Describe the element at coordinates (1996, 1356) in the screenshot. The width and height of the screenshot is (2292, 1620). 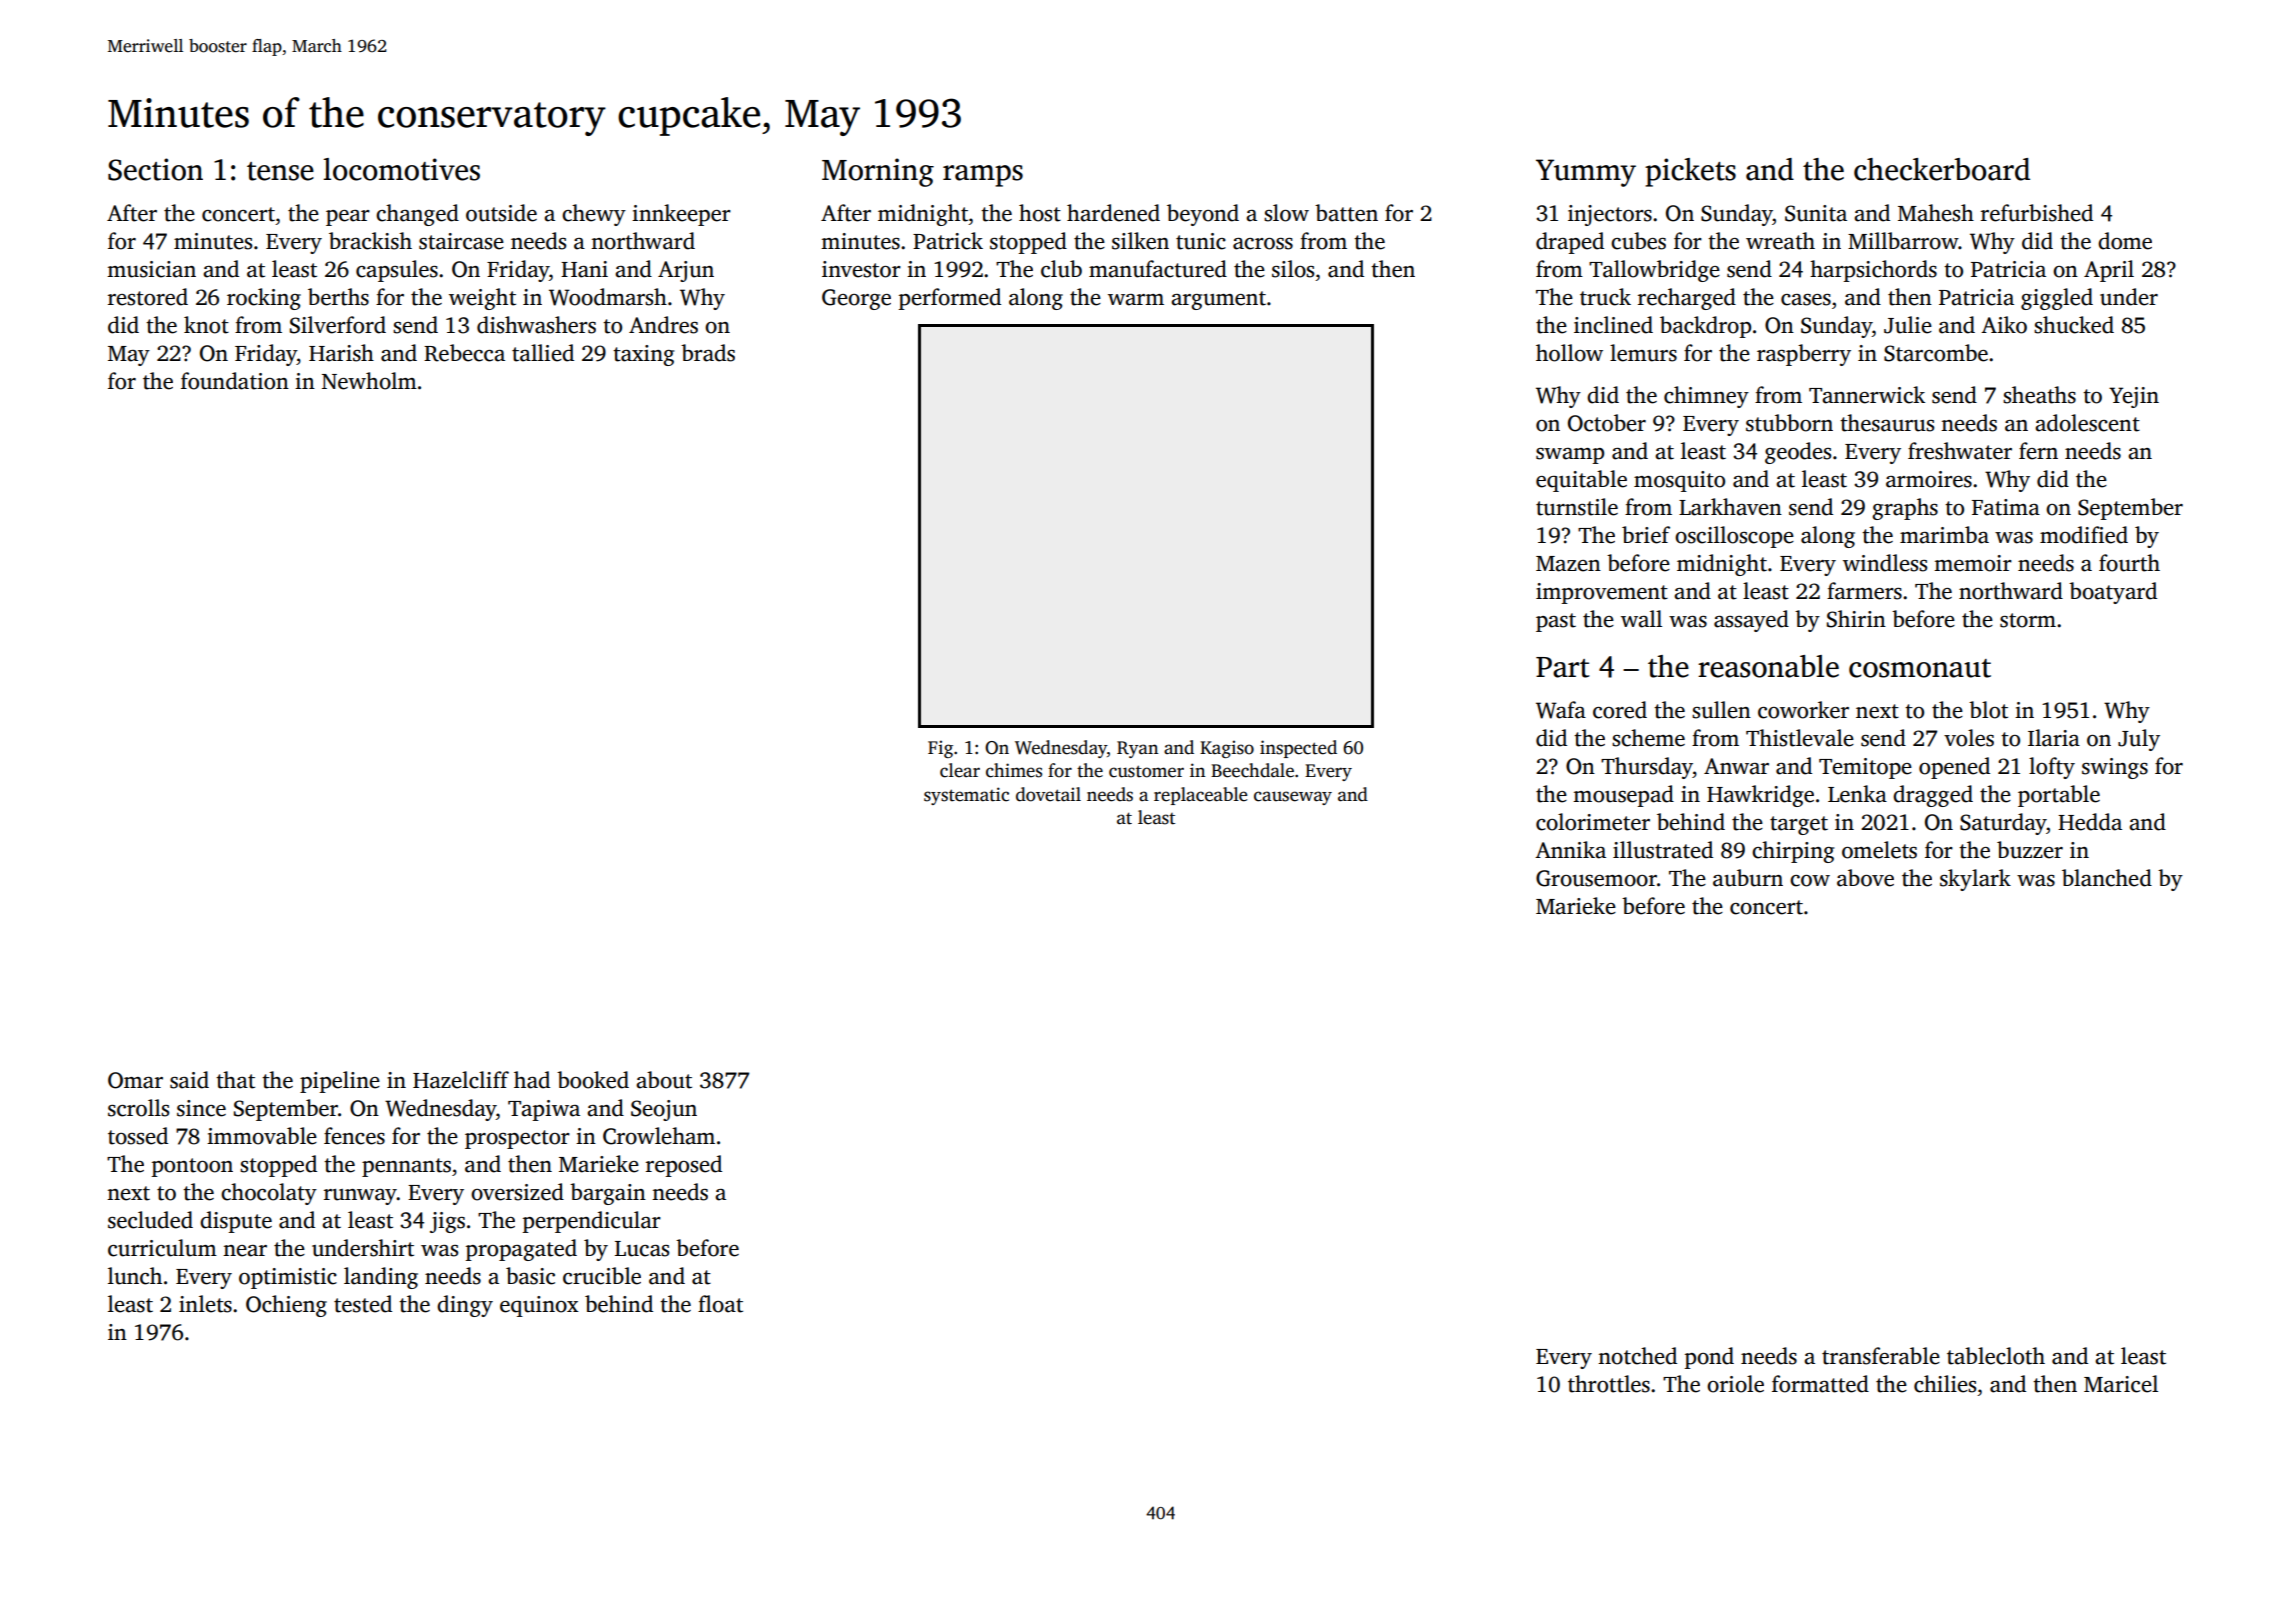
I see `tablecloth` at that location.
